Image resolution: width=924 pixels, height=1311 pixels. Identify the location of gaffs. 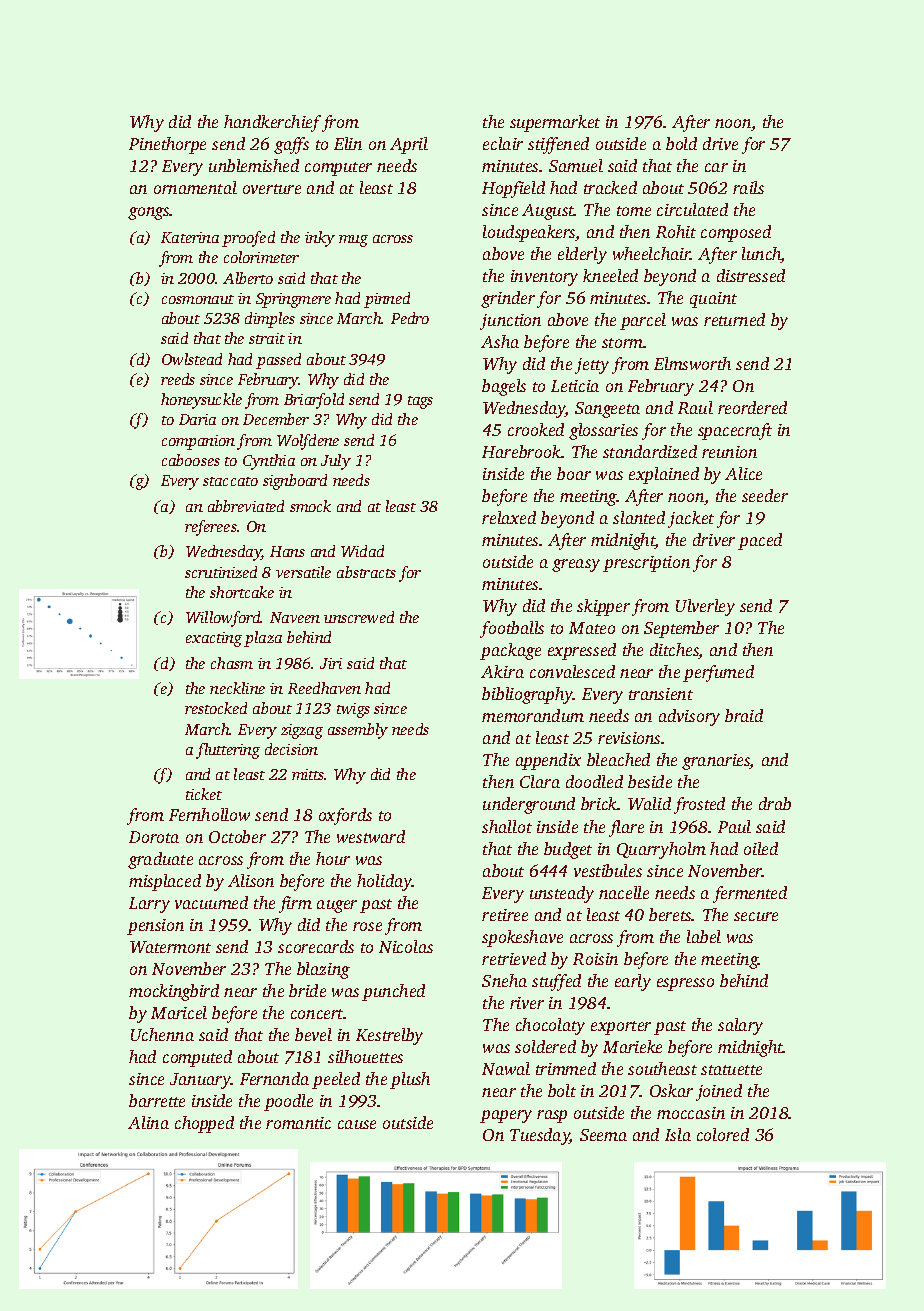
(291, 145).
